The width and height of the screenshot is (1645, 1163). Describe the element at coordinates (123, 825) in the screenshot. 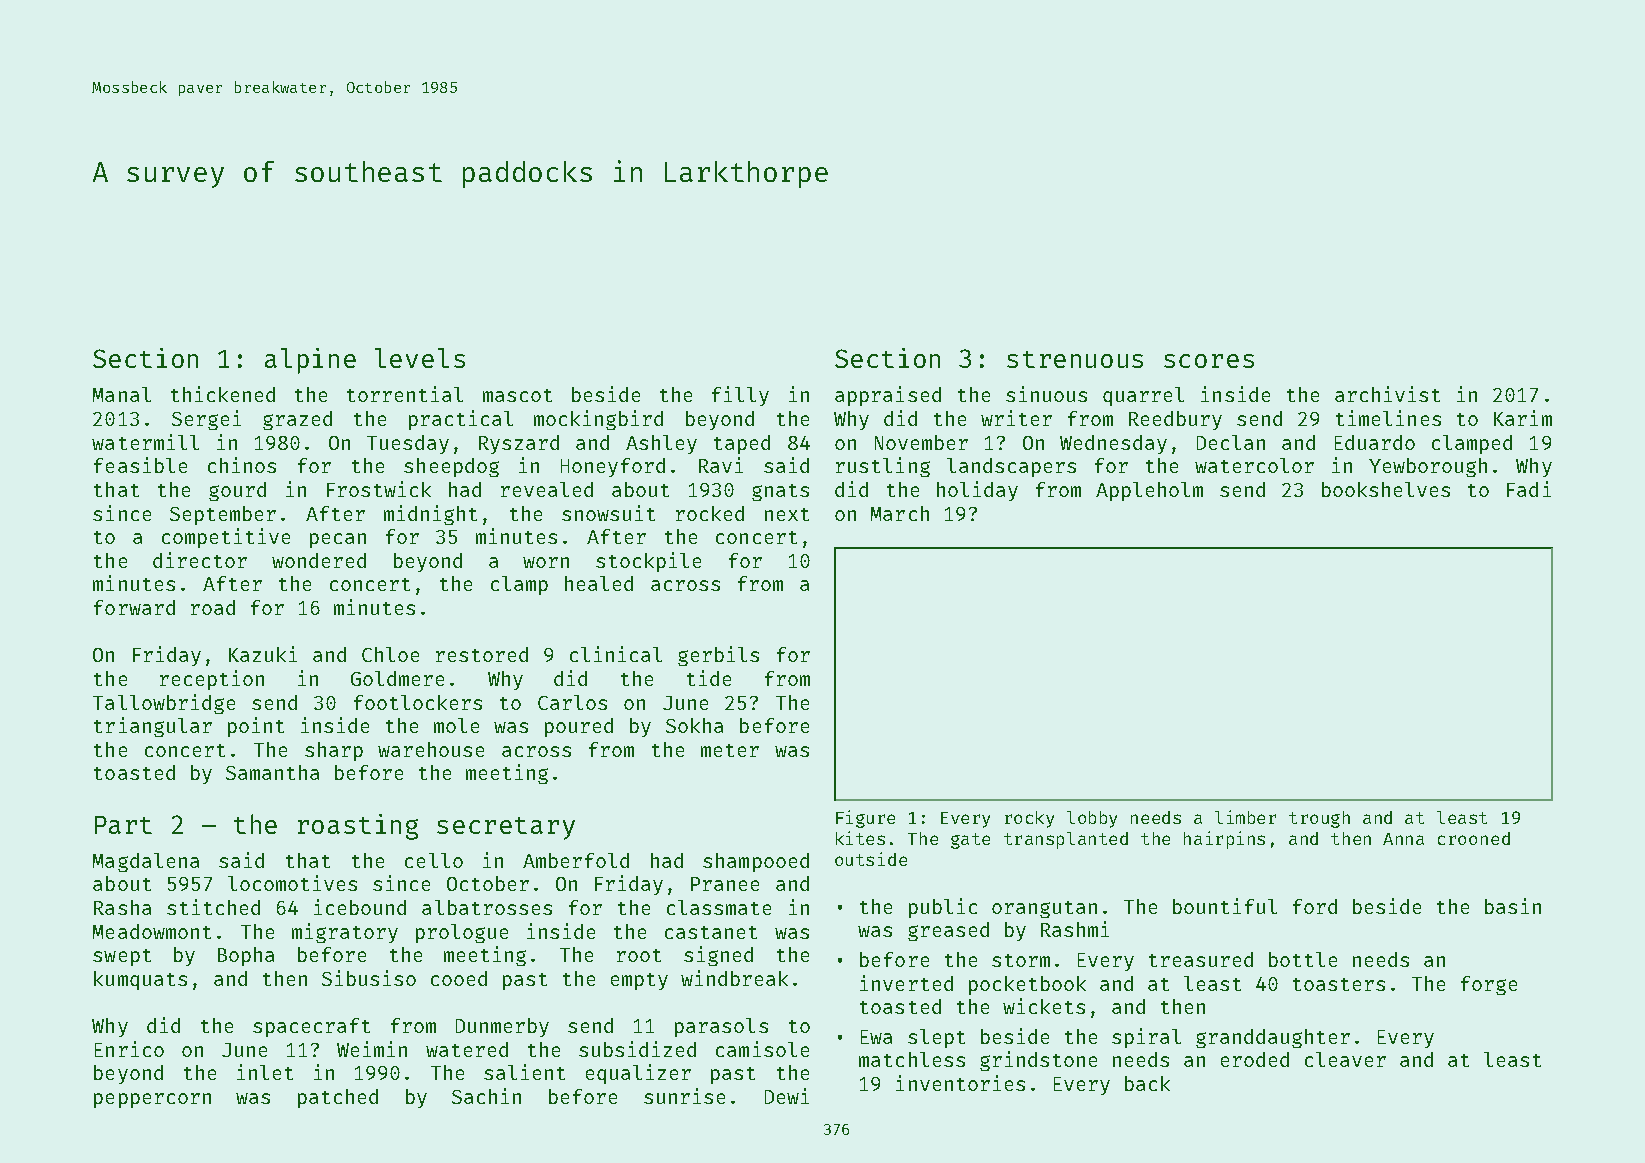

I see `Part` at that location.
